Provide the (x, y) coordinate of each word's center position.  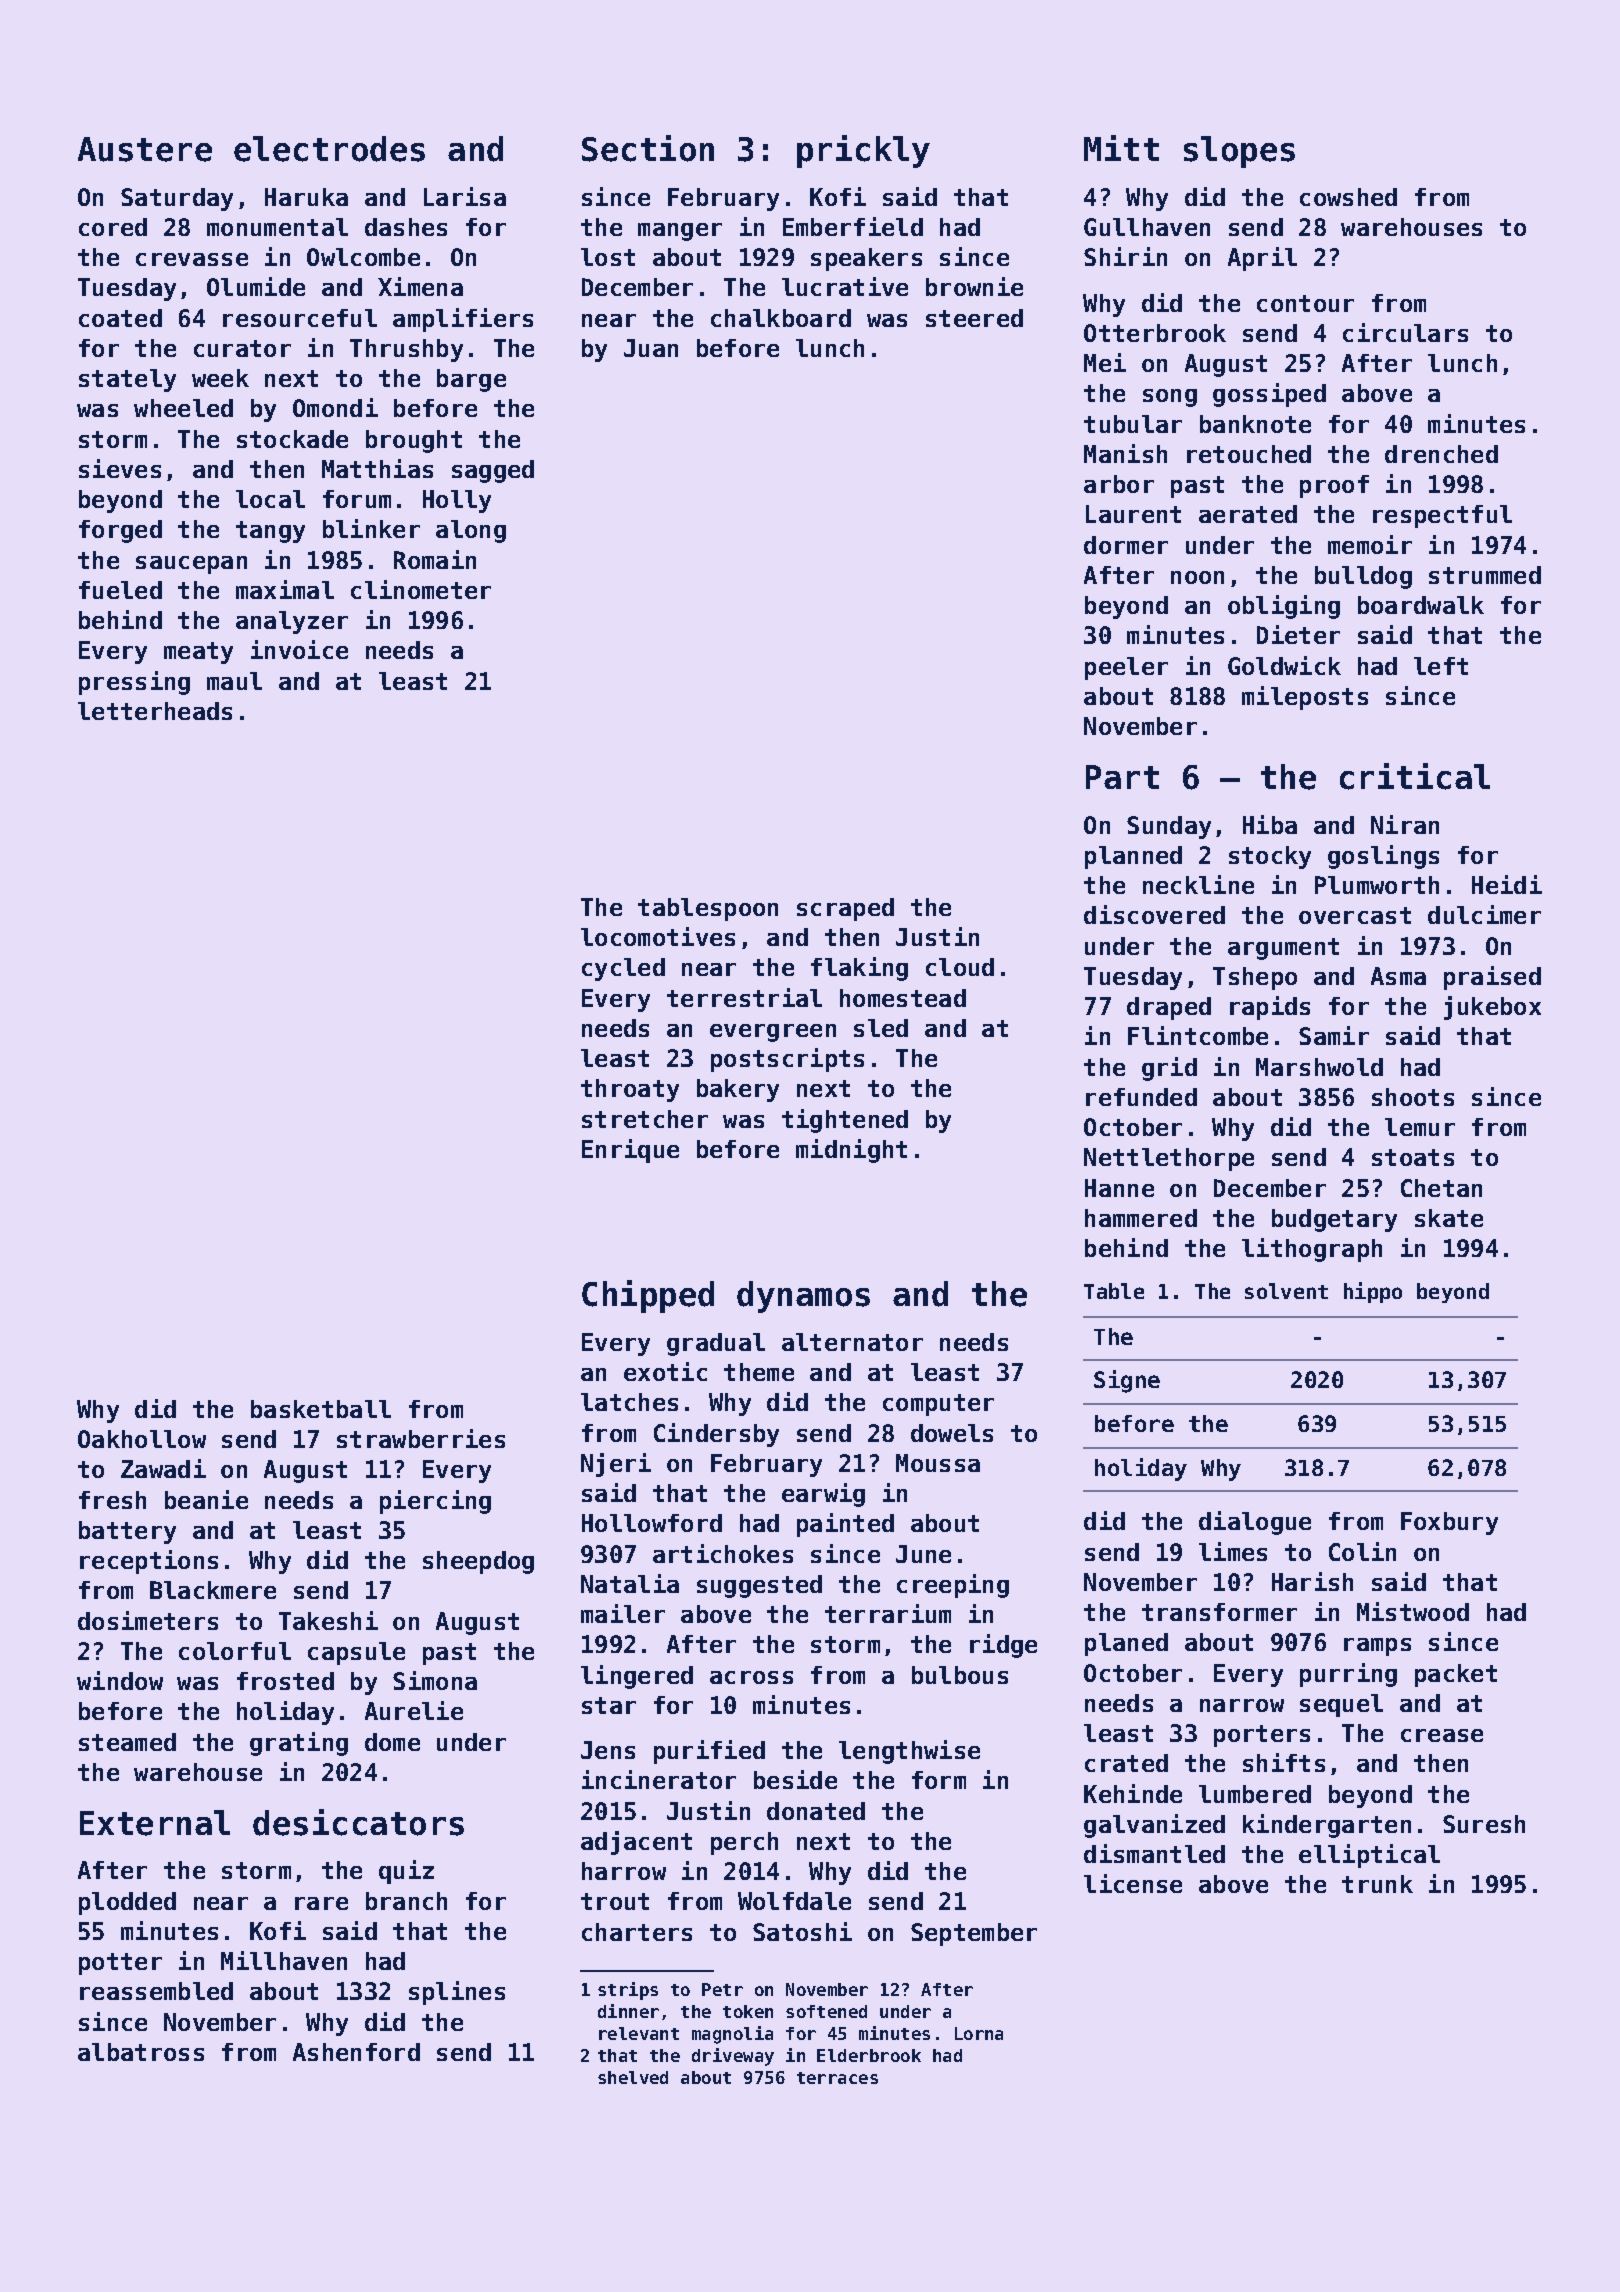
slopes (1239, 152)
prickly (863, 151)
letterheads (155, 711)
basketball (321, 1409)
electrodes (329, 149)
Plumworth (1377, 885)
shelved (633, 2077)
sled (881, 1028)
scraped (845, 909)
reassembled (156, 1991)
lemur (1420, 1127)
